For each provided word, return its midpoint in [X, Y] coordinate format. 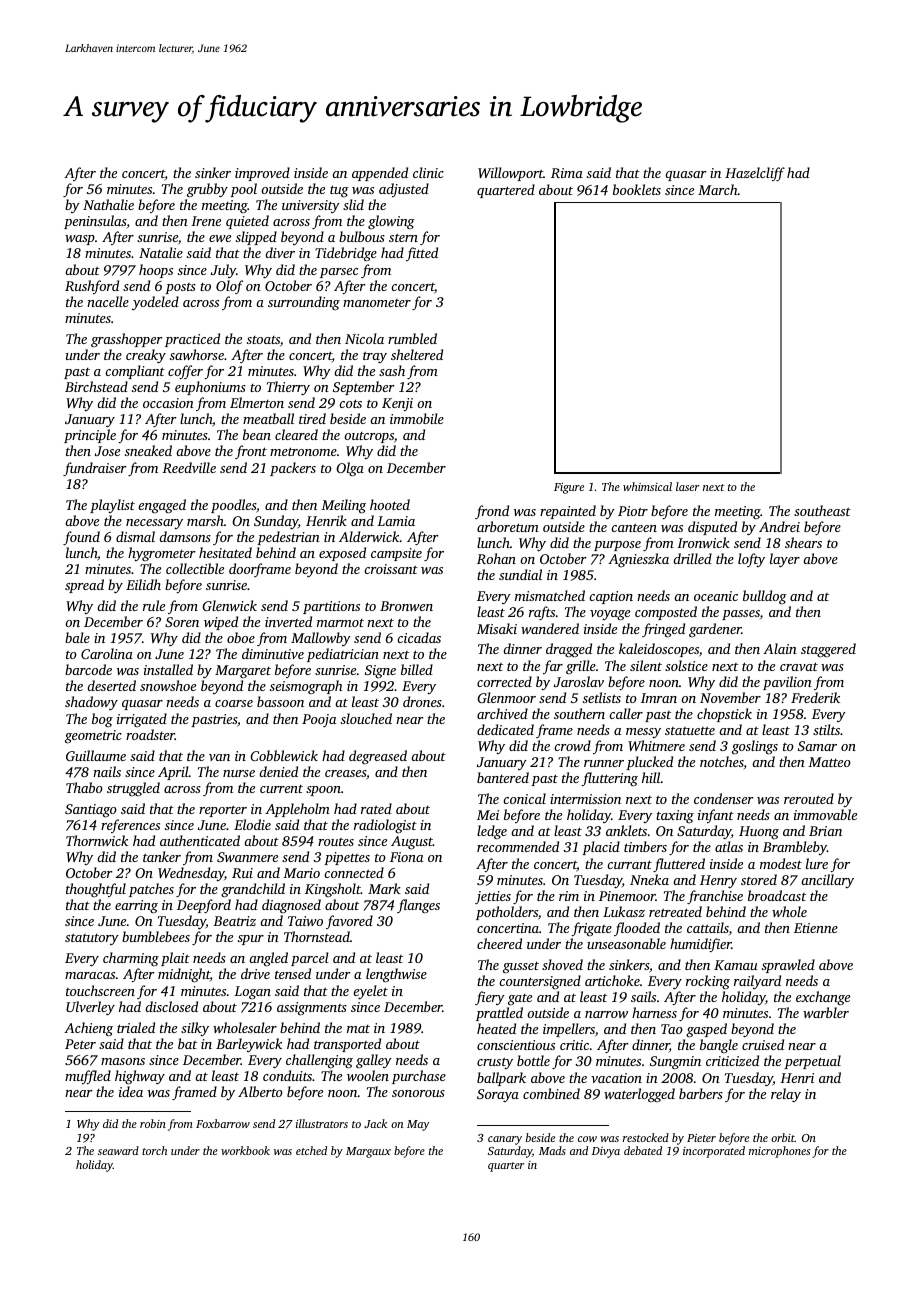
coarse [234, 703]
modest [781, 863]
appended [380, 174]
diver [280, 252]
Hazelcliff [755, 174]
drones [422, 701]
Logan [252, 993]
